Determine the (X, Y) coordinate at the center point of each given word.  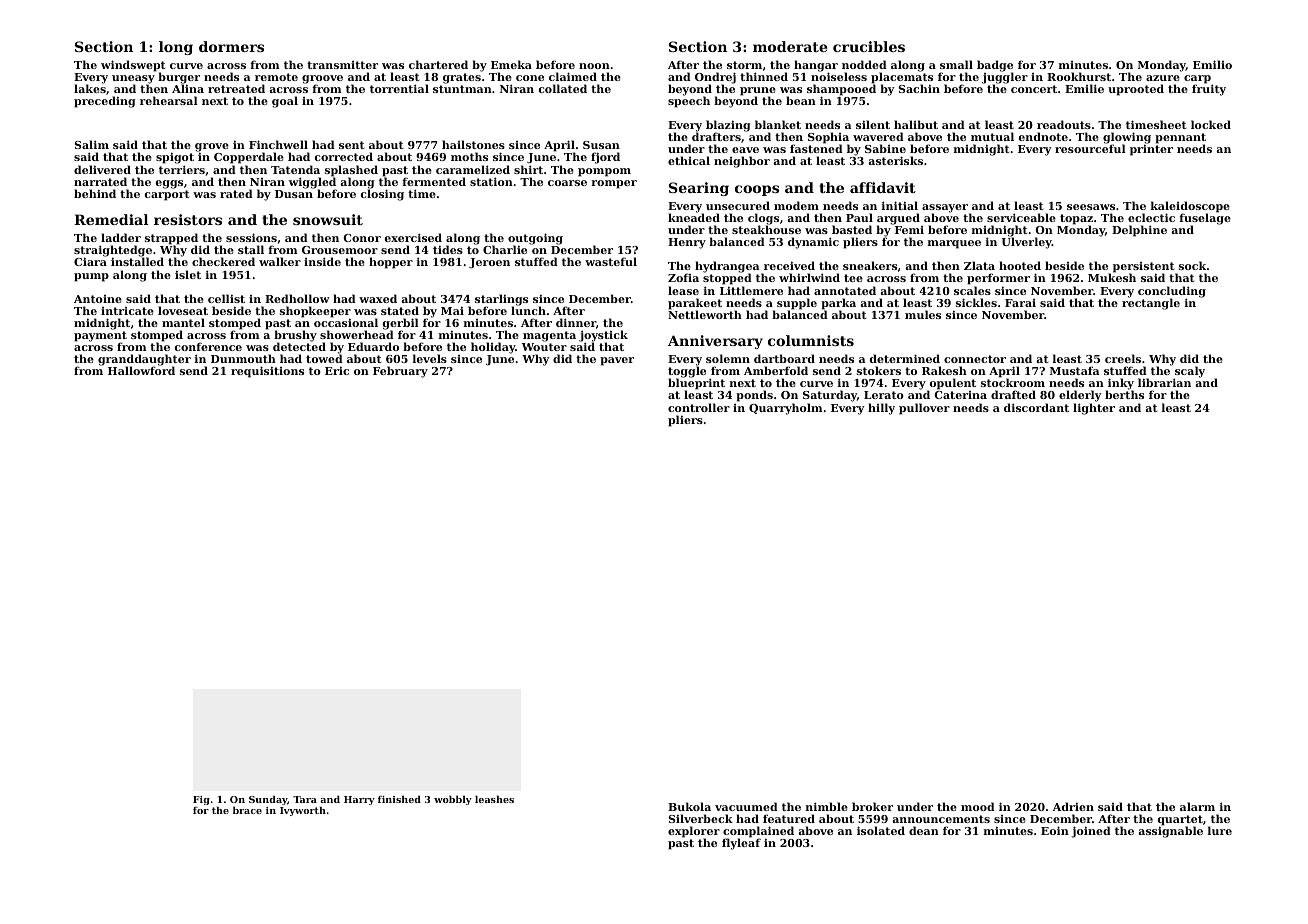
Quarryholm (785, 409)
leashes (494, 799)
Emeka (511, 64)
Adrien (1073, 806)
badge (995, 66)
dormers (231, 46)
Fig (201, 800)
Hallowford (141, 371)
